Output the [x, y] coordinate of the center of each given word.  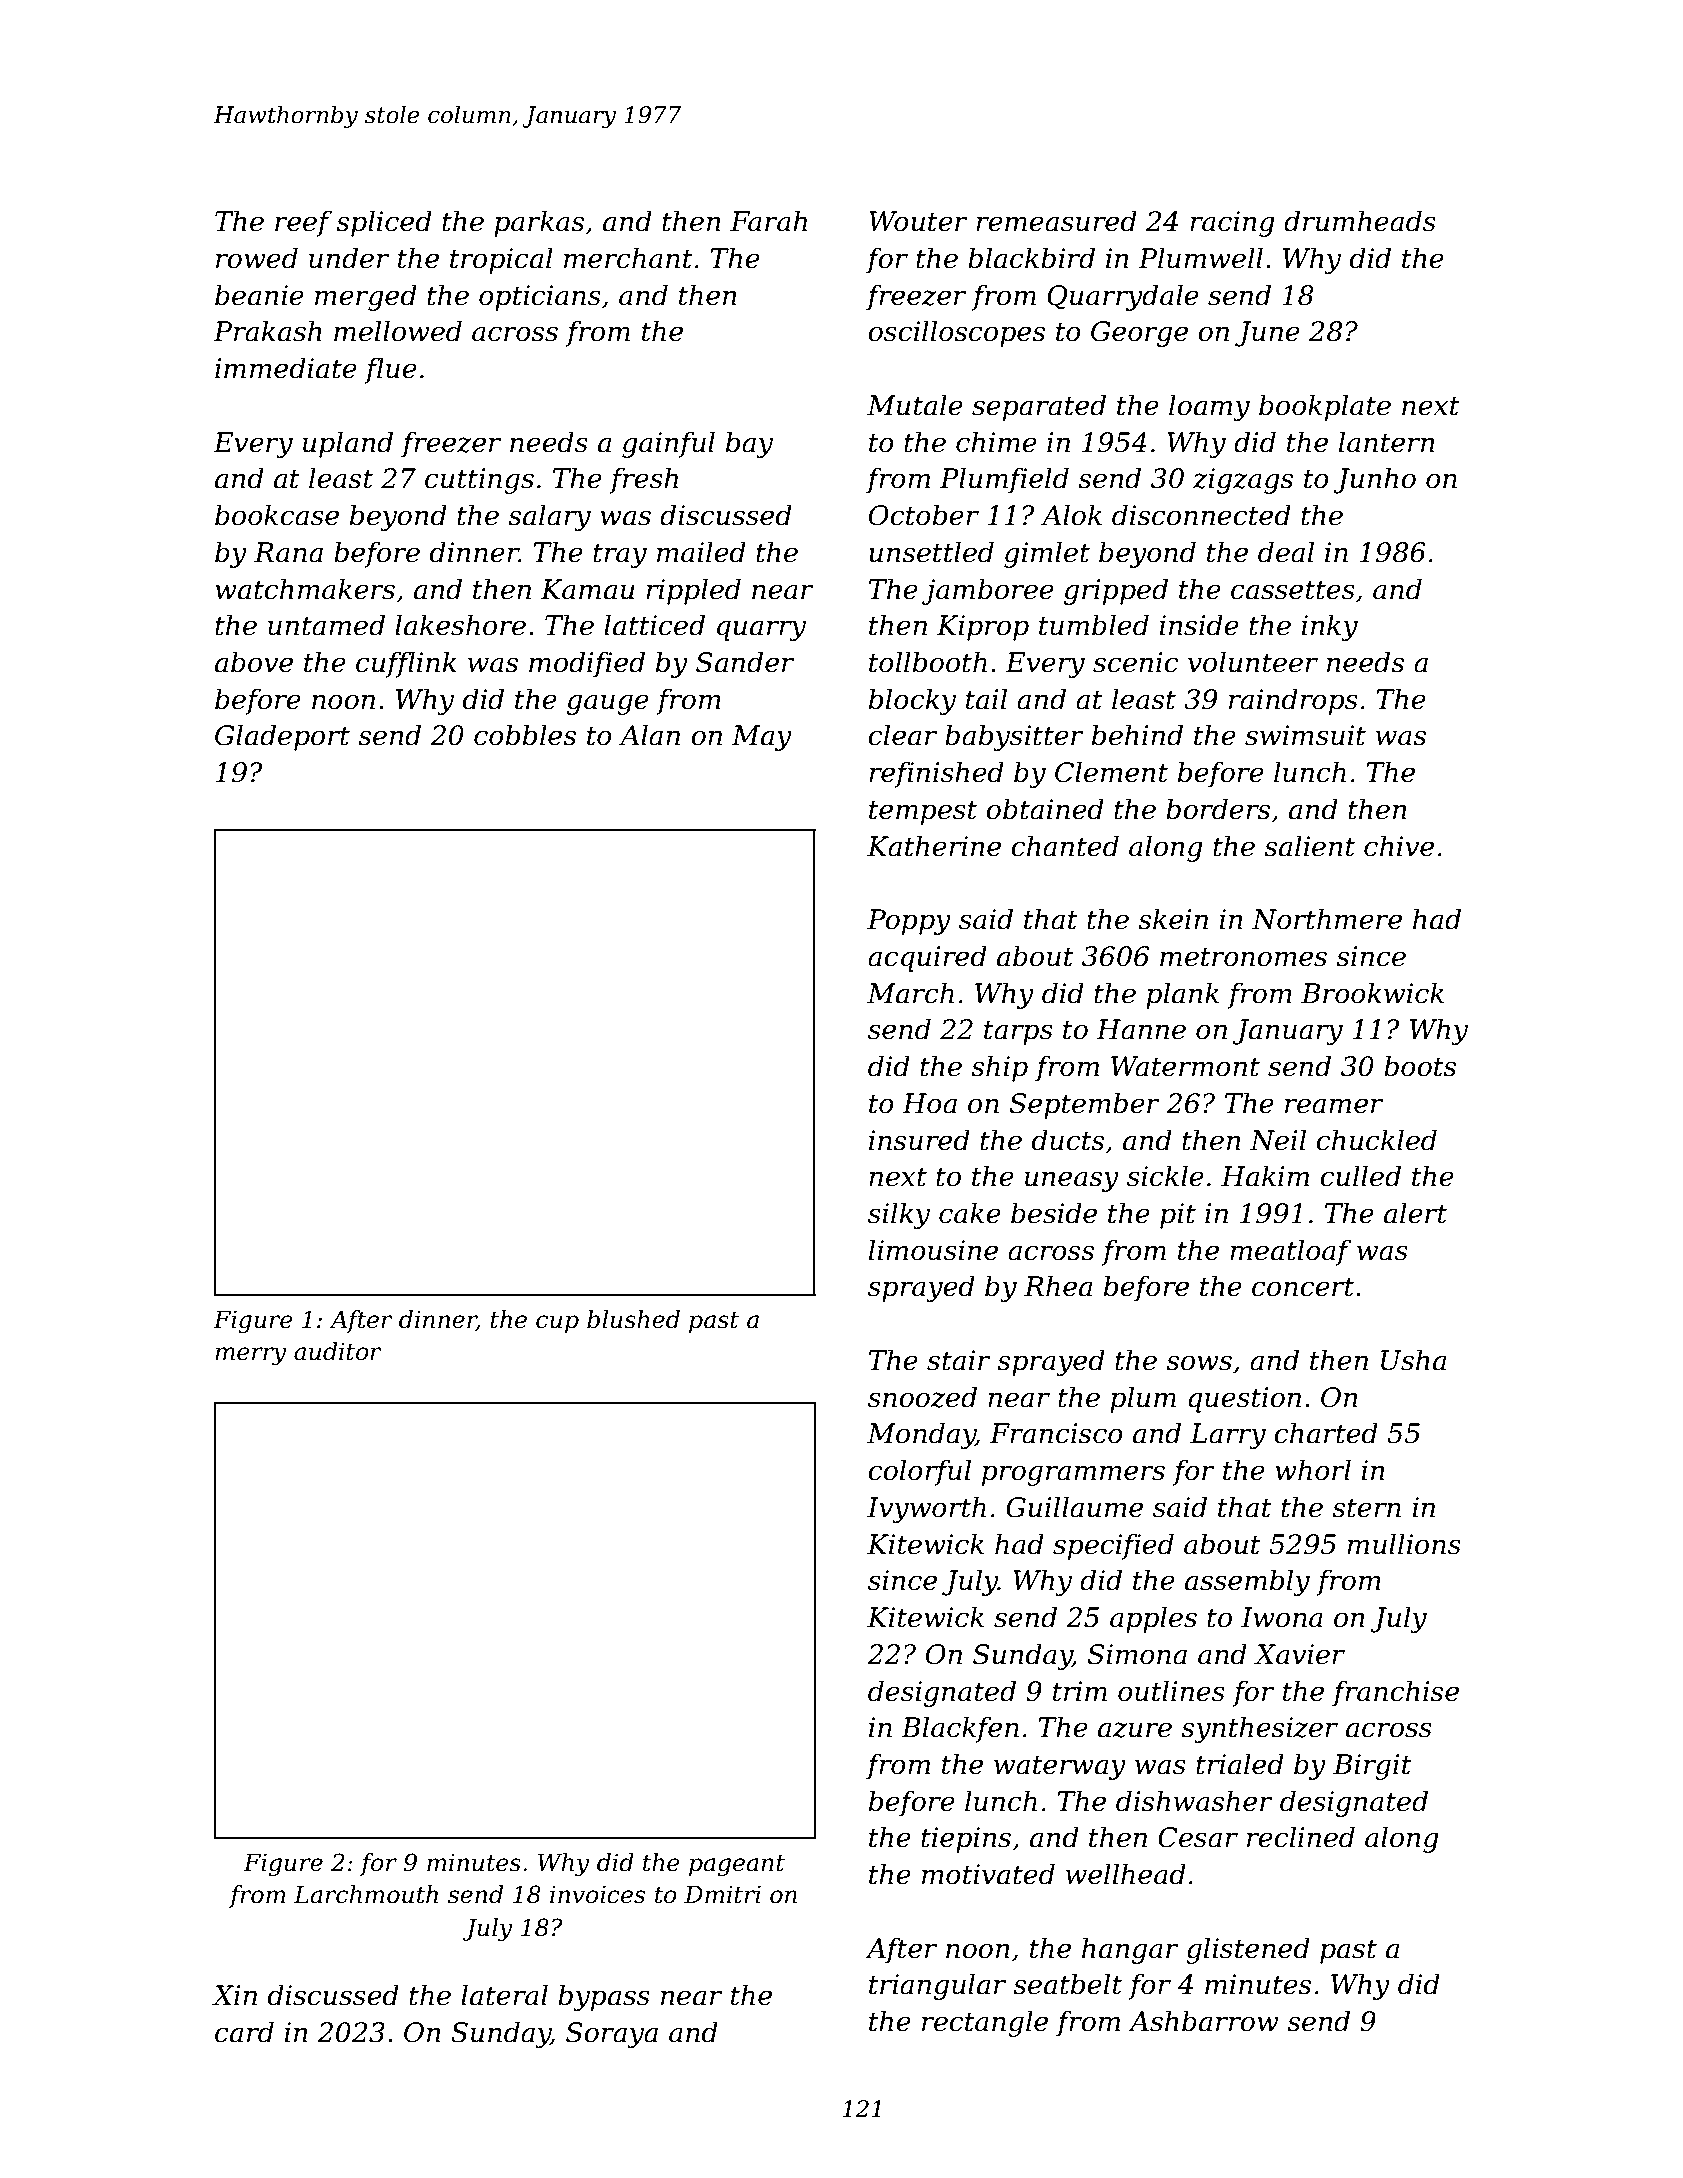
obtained [1045, 809]
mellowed [398, 331]
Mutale [915, 405]
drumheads [1360, 221]
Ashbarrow [1203, 2021]
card [244, 2032]
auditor [338, 1351]
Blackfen [960, 1729]
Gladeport [282, 737]
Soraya [612, 2035]
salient [1309, 846]
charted [1326, 1433]
